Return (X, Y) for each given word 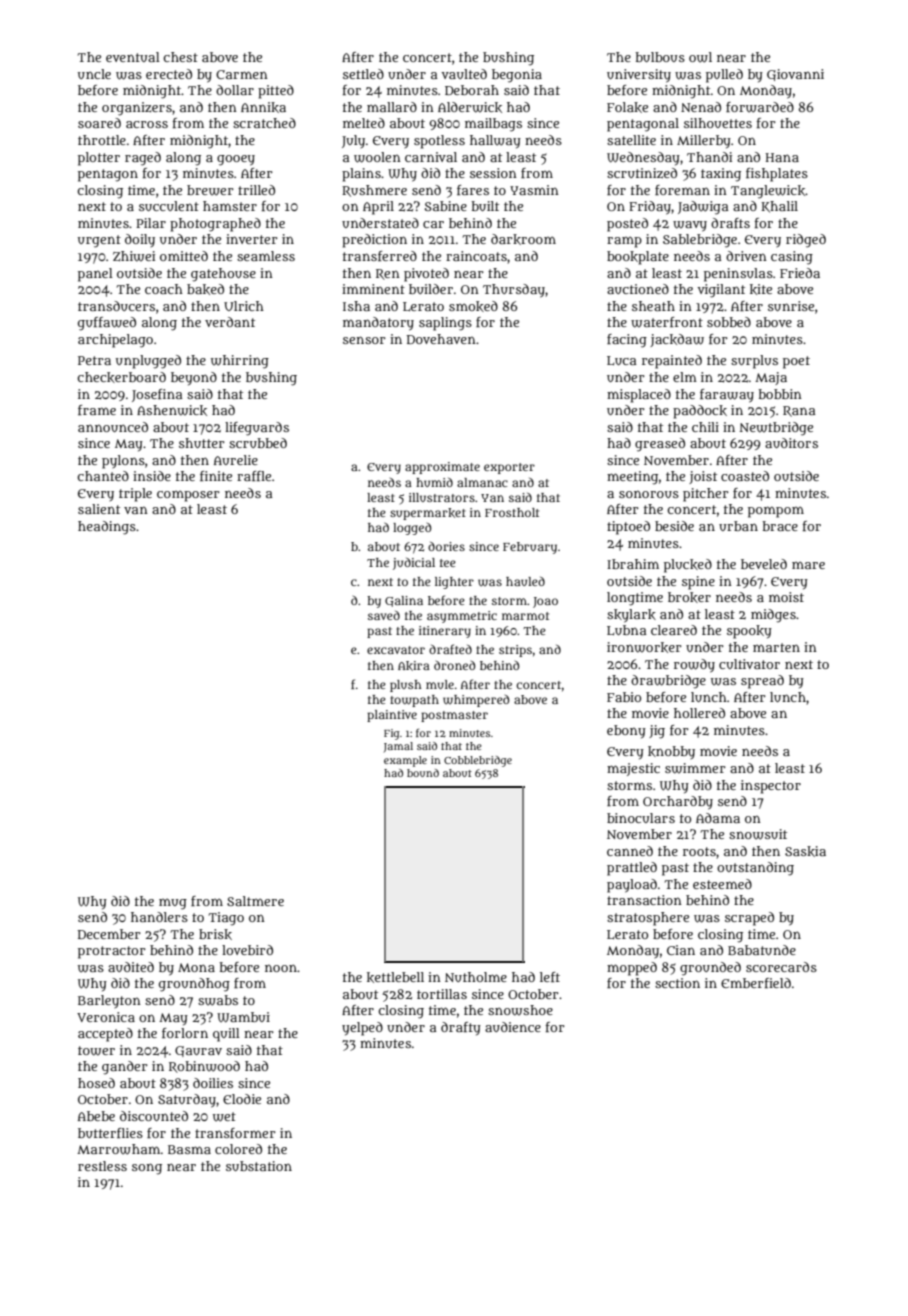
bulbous (660, 57)
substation (259, 1166)
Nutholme (476, 977)
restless (102, 1166)
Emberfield (756, 983)
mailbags (493, 125)
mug (173, 904)
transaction (644, 900)
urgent (99, 241)
